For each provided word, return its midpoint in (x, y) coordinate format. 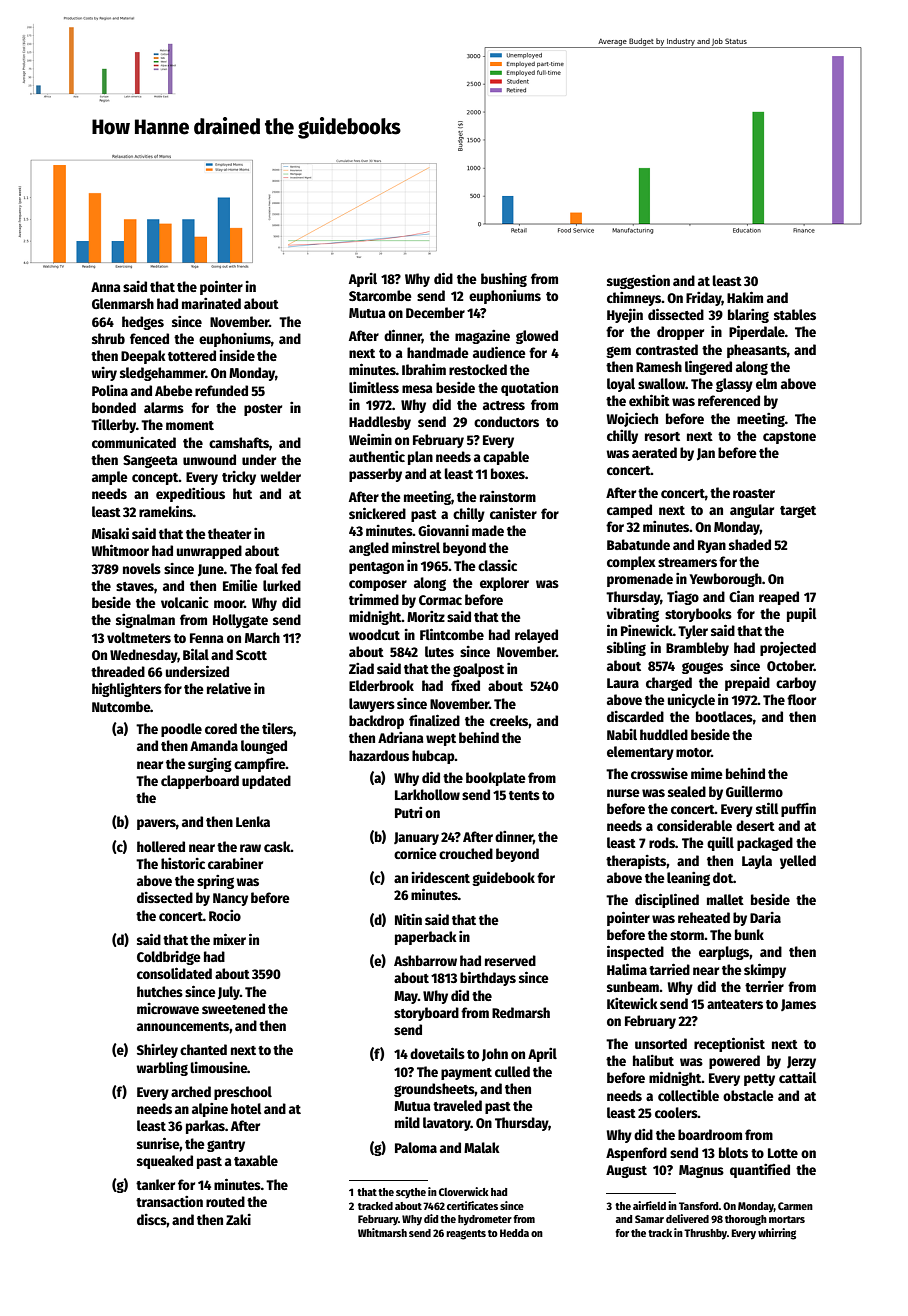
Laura (623, 683)
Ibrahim (424, 369)
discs (152, 1219)
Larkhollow (427, 794)
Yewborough (725, 580)
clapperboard (200, 782)
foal (266, 568)
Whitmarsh (382, 1232)
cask (277, 846)
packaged (765, 844)
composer (378, 585)
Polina (110, 390)
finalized (434, 720)
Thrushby (705, 1234)
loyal (621, 385)
